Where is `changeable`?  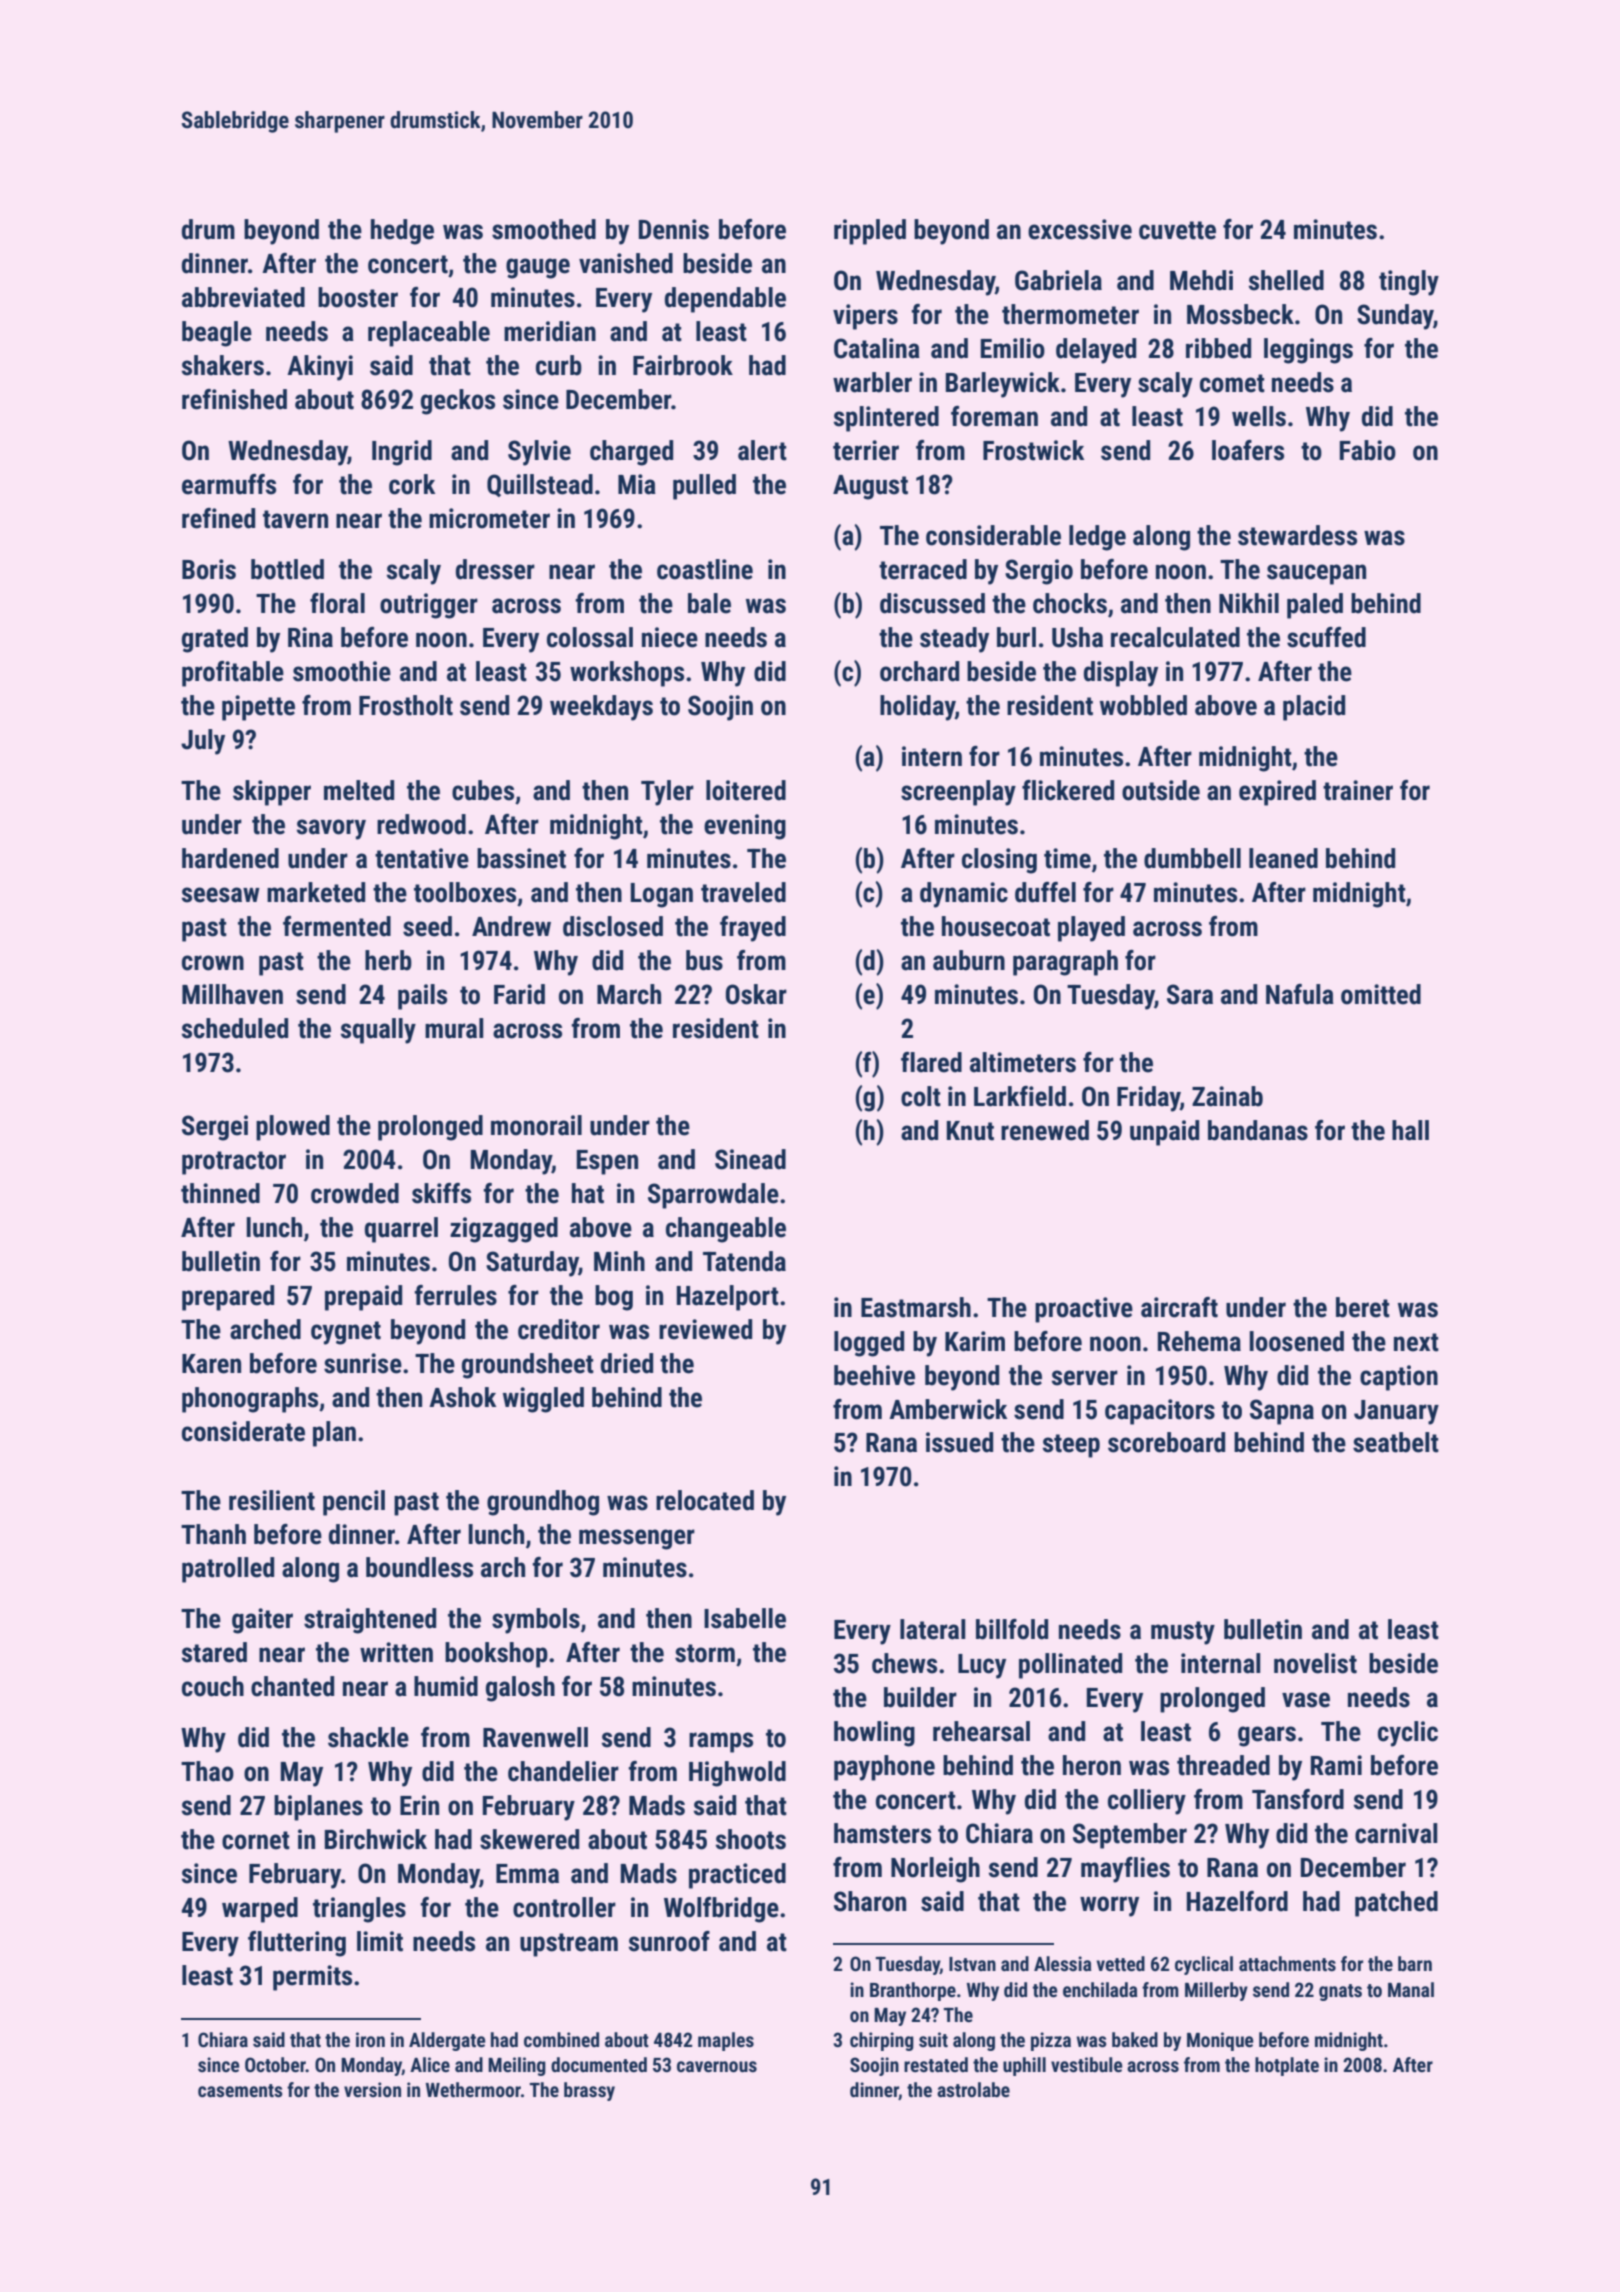
changeable is located at coordinates (726, 1230).
